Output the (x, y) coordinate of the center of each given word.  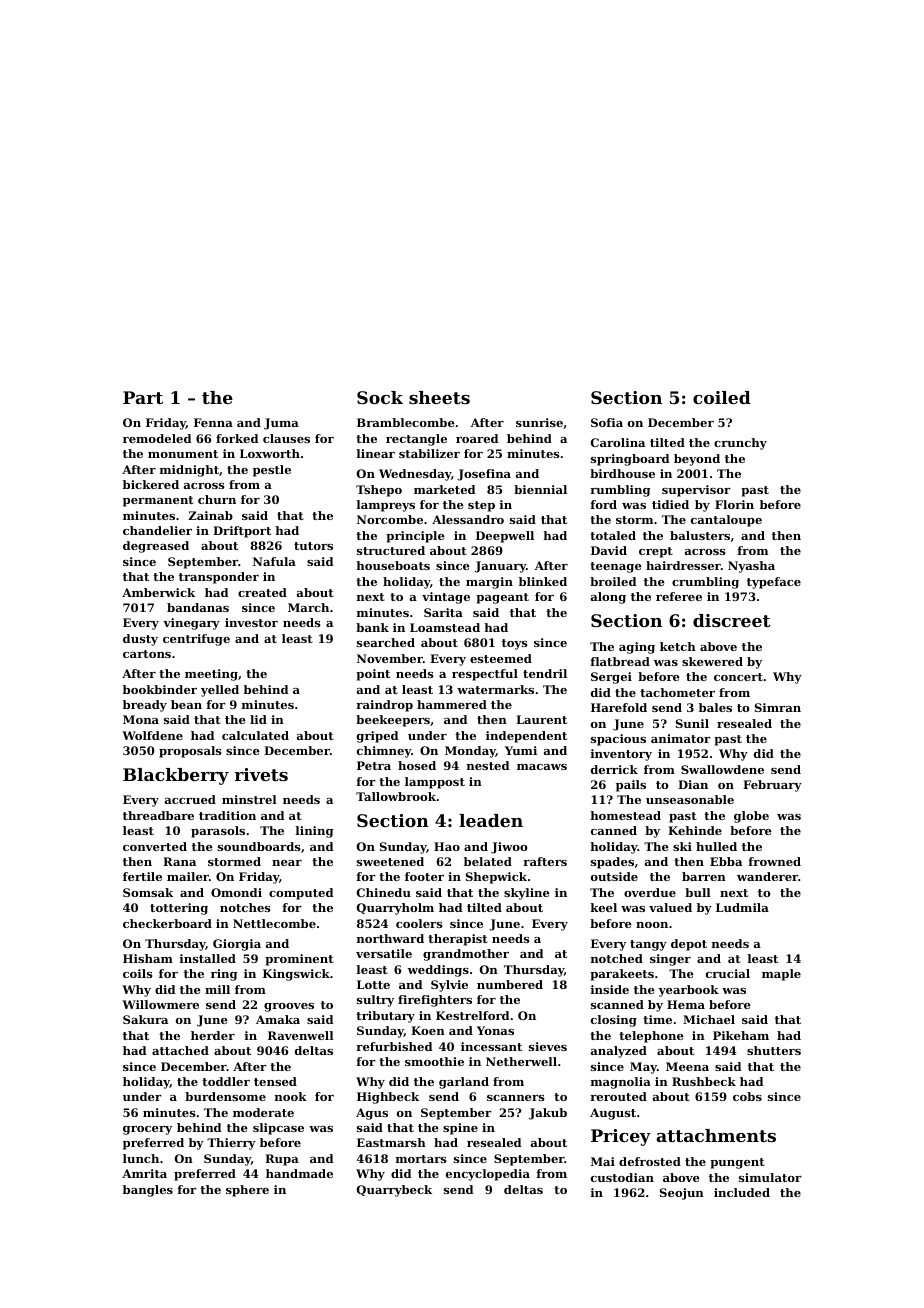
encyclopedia (488, 1175)
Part (143, 397)
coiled (722, 397)
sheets (439, 397)
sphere (247, 1191)
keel (604, 907)
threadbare (158, 815)
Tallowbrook (396, 796)
